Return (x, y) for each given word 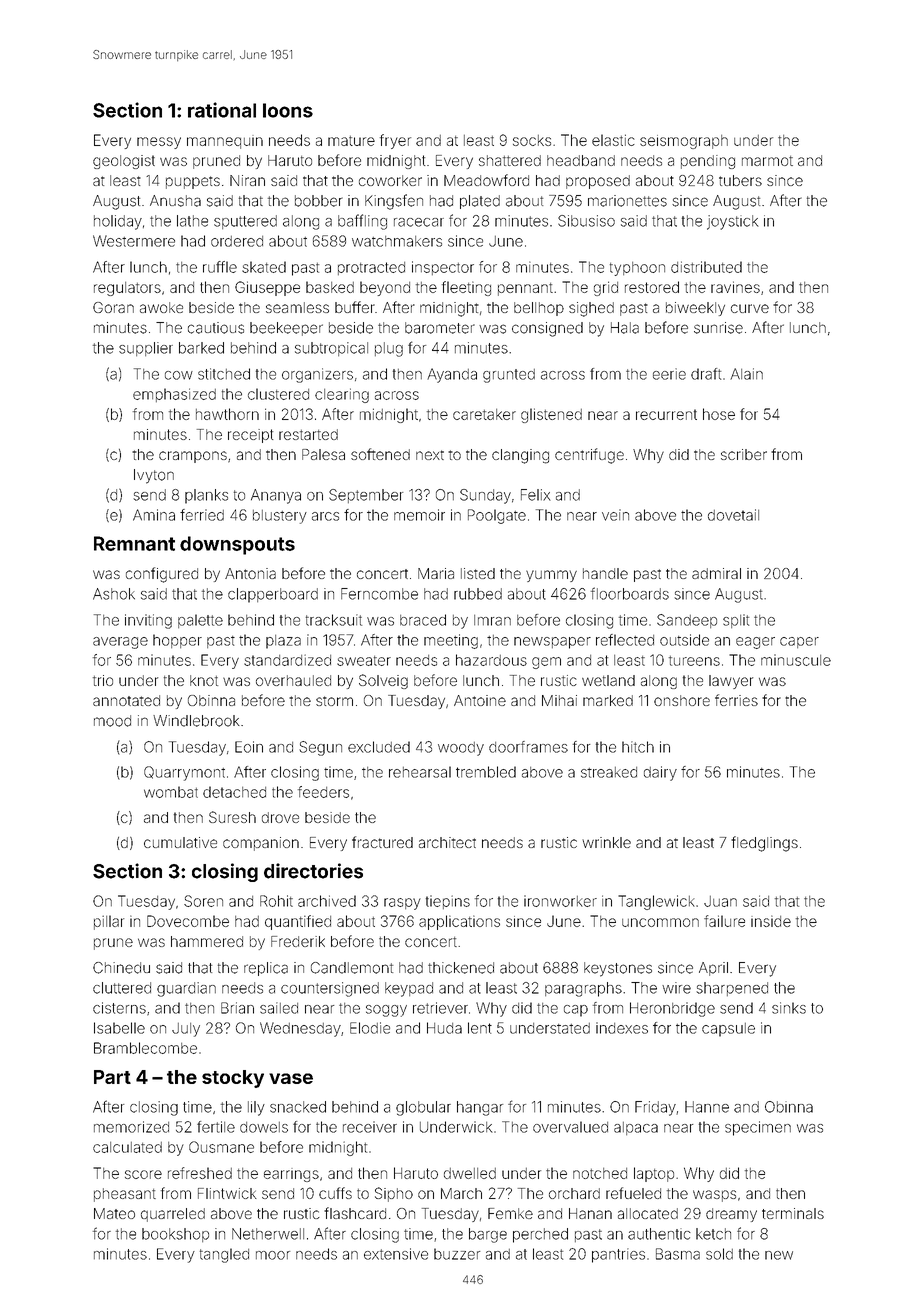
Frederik (298, 941)
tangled (224, 1255)
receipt (250, 436)
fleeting (466, 288)
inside (771, 921)
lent (480, 1028)
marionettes (627, 201)
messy (159, 143)
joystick (733, 222)
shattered (510, 160)
